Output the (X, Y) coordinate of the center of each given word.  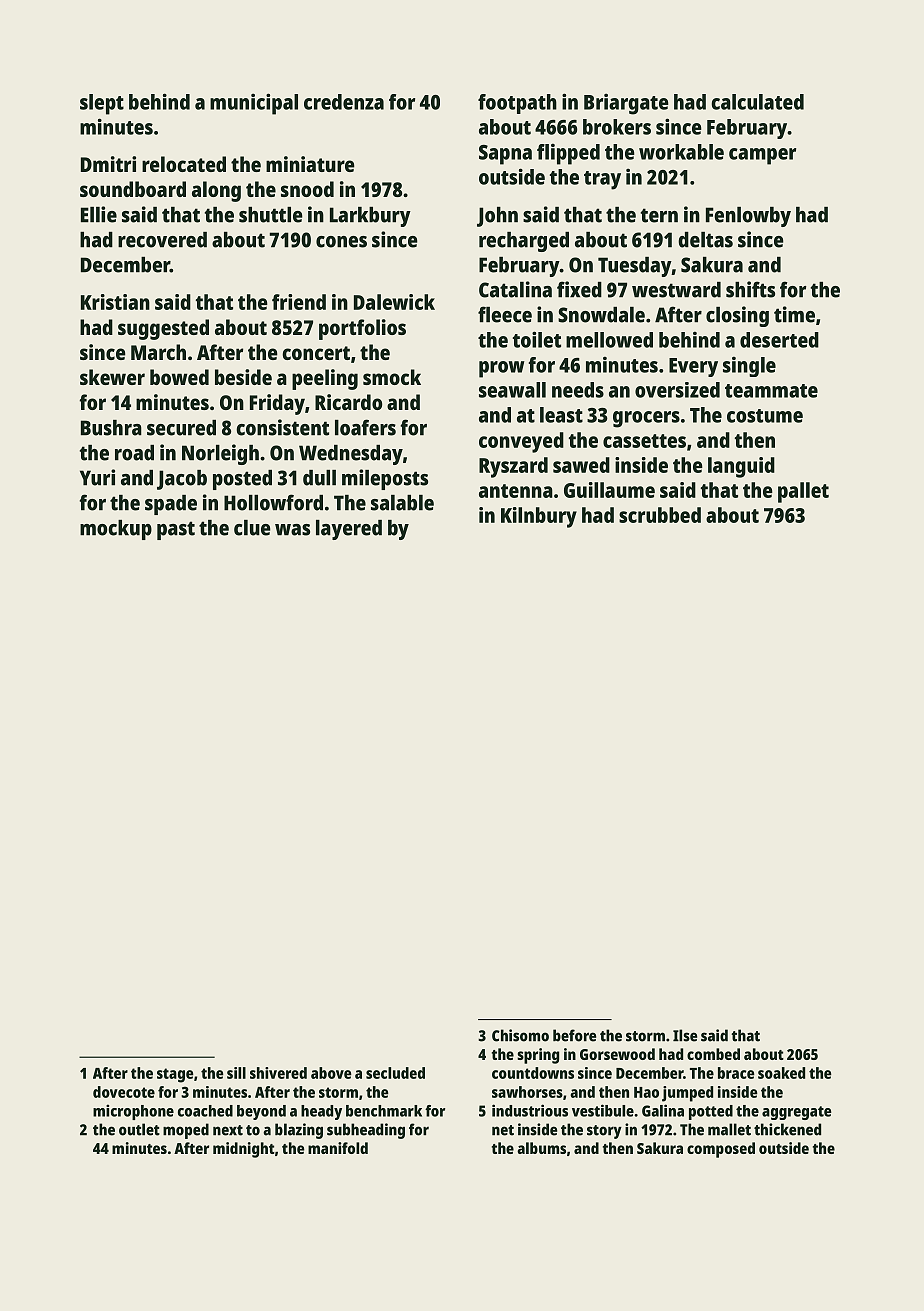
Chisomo (520, 1035)
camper (762, 156)
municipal (254, 104)
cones (341, 242)
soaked (781, 1073)
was (292, 530)
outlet (139, 1129)
